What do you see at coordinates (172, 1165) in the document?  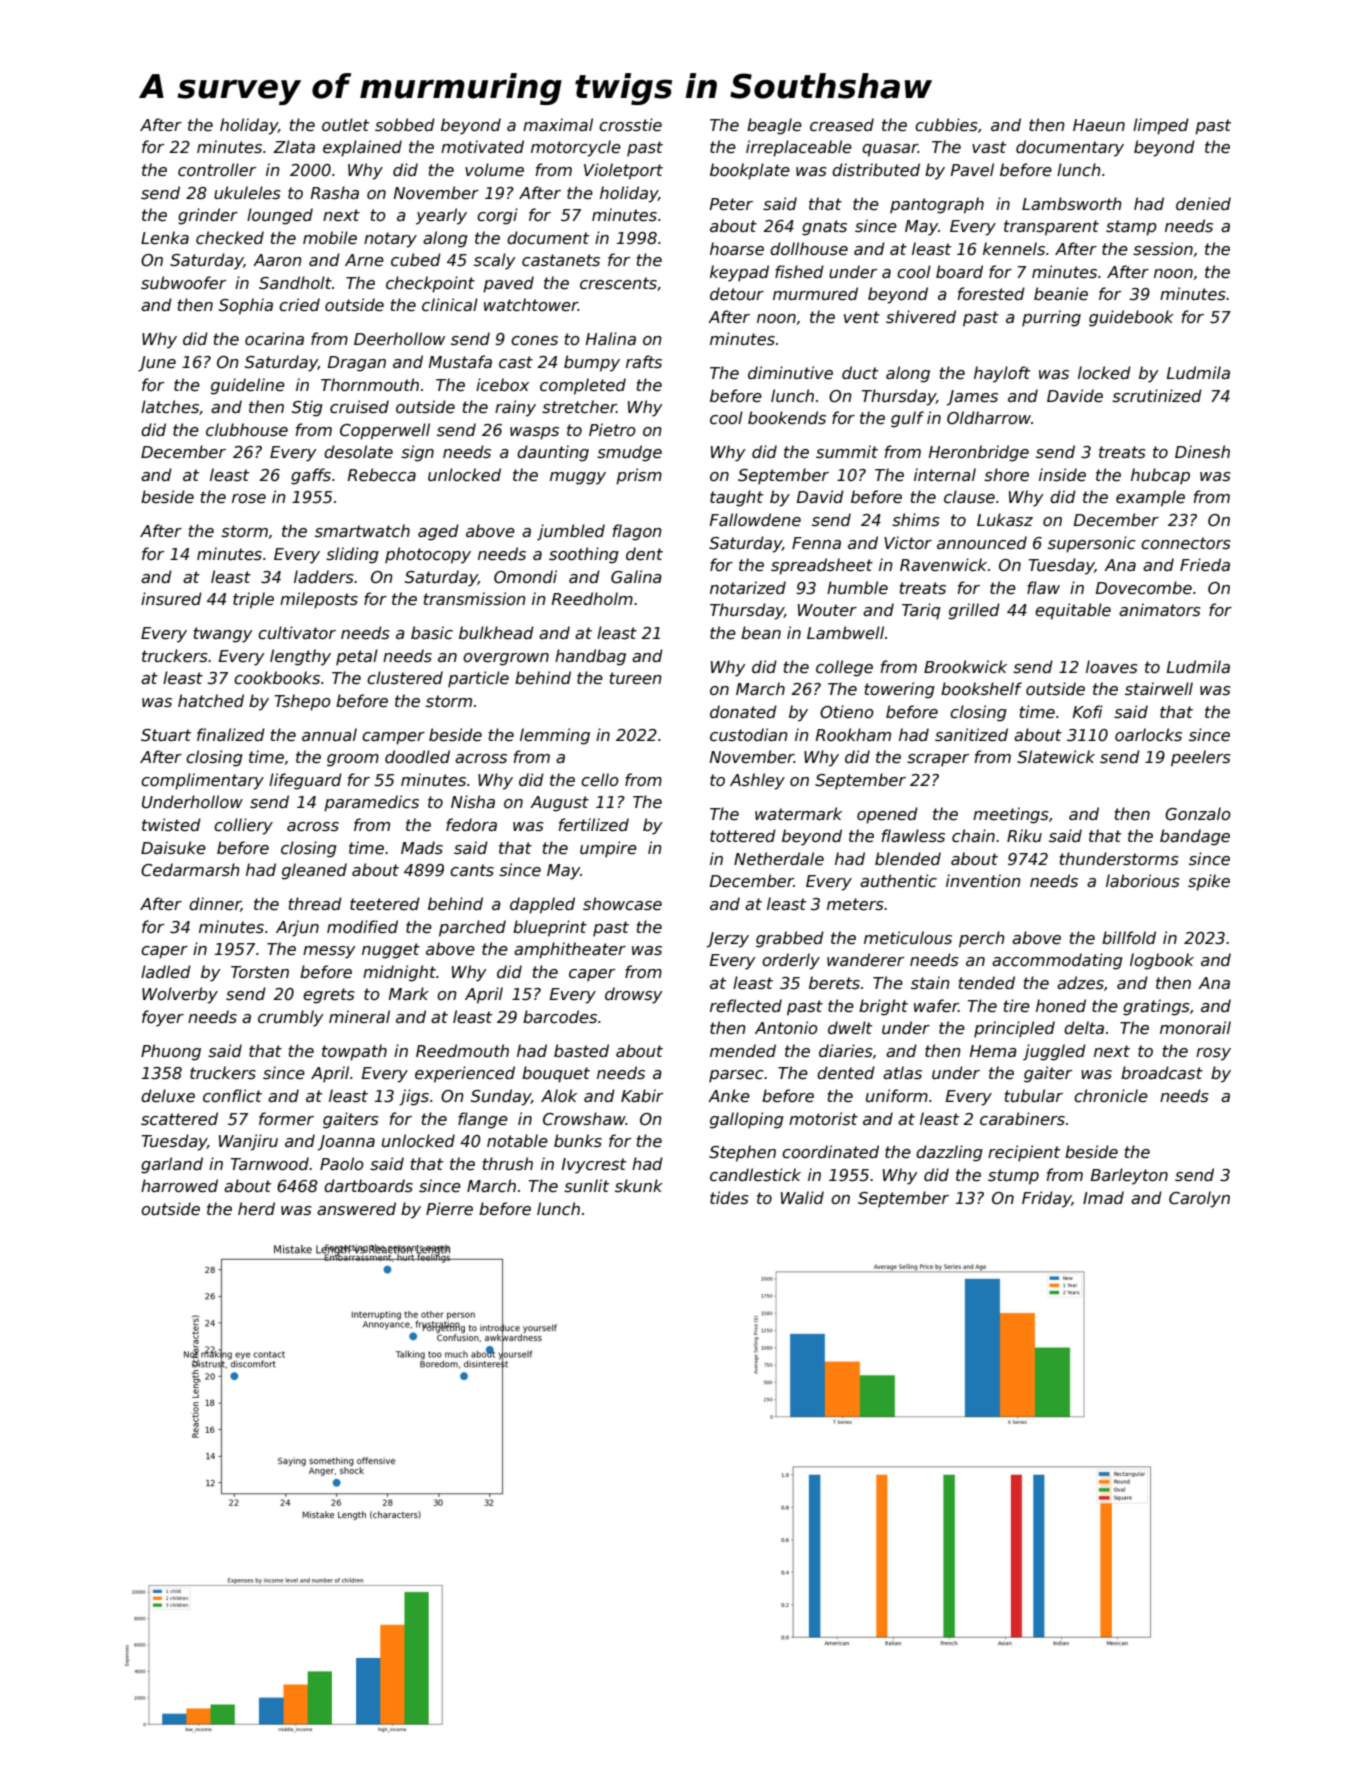 I see `garland` at bounding box center [172, 1165].
